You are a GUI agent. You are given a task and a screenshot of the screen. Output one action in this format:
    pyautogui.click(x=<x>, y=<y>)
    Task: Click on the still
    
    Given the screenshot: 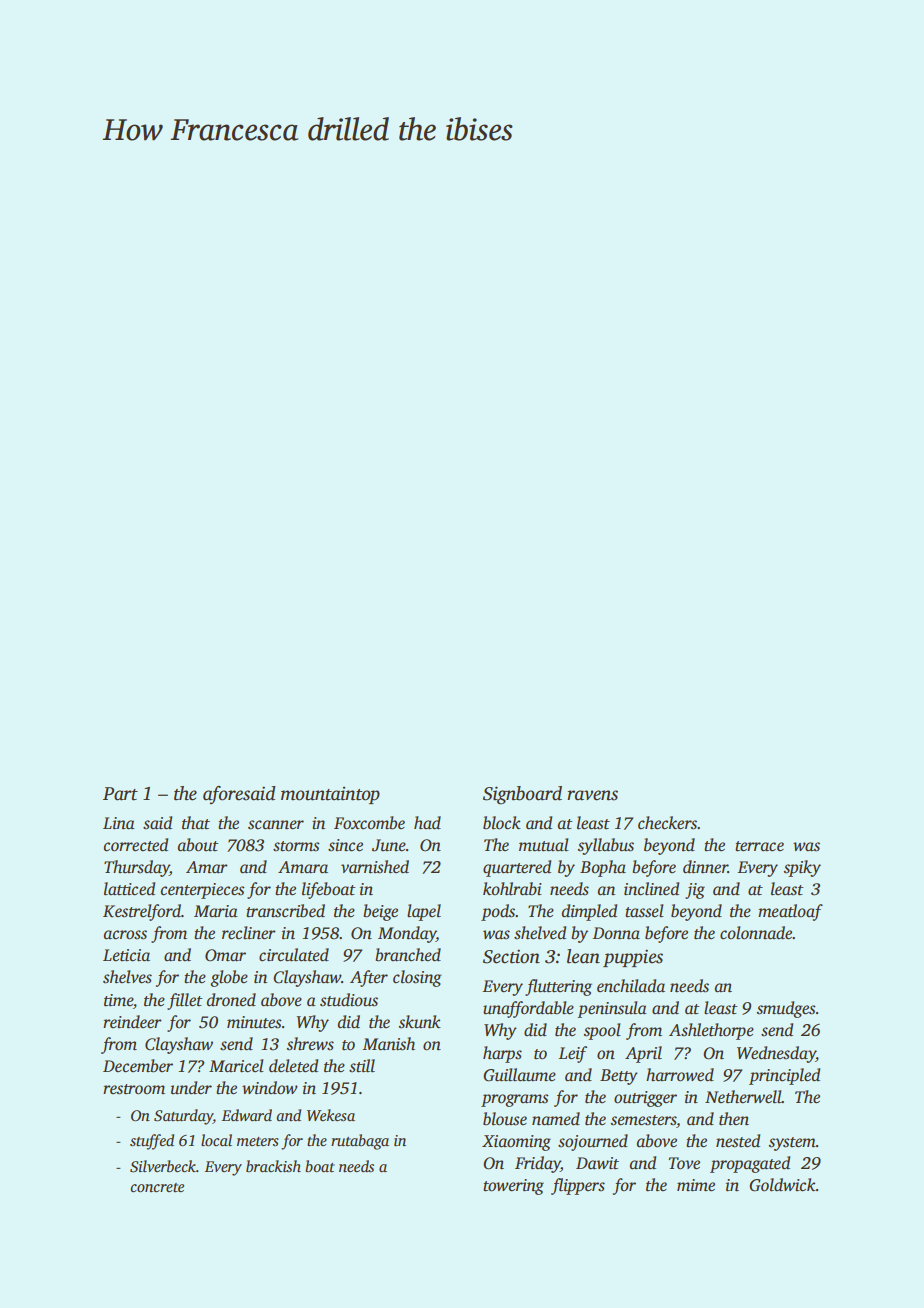 What is the action you would take?
    pyautogui.click(x=362, y=1066)
